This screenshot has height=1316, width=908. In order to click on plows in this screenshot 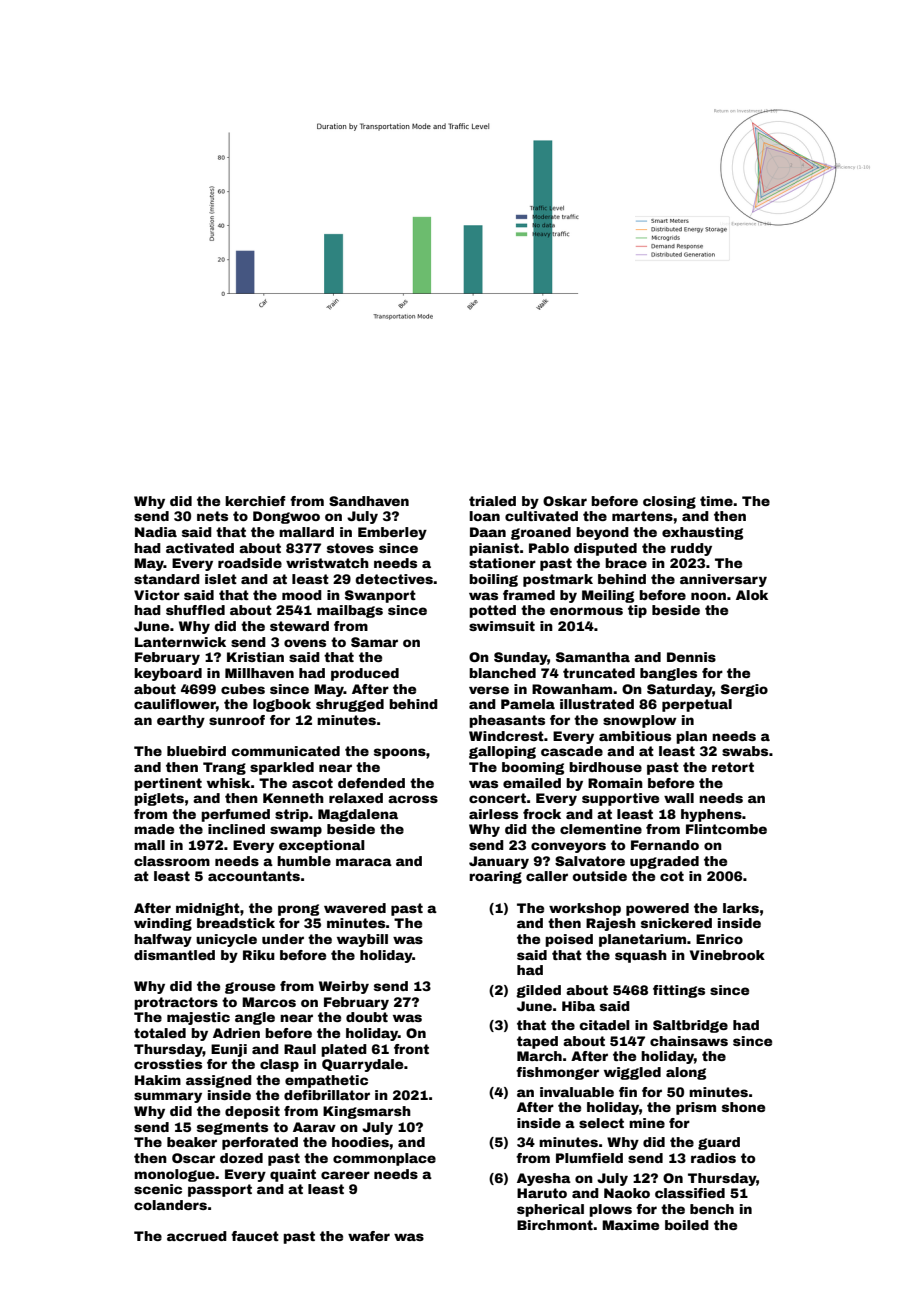, I will do `click(610, 1210)`.
